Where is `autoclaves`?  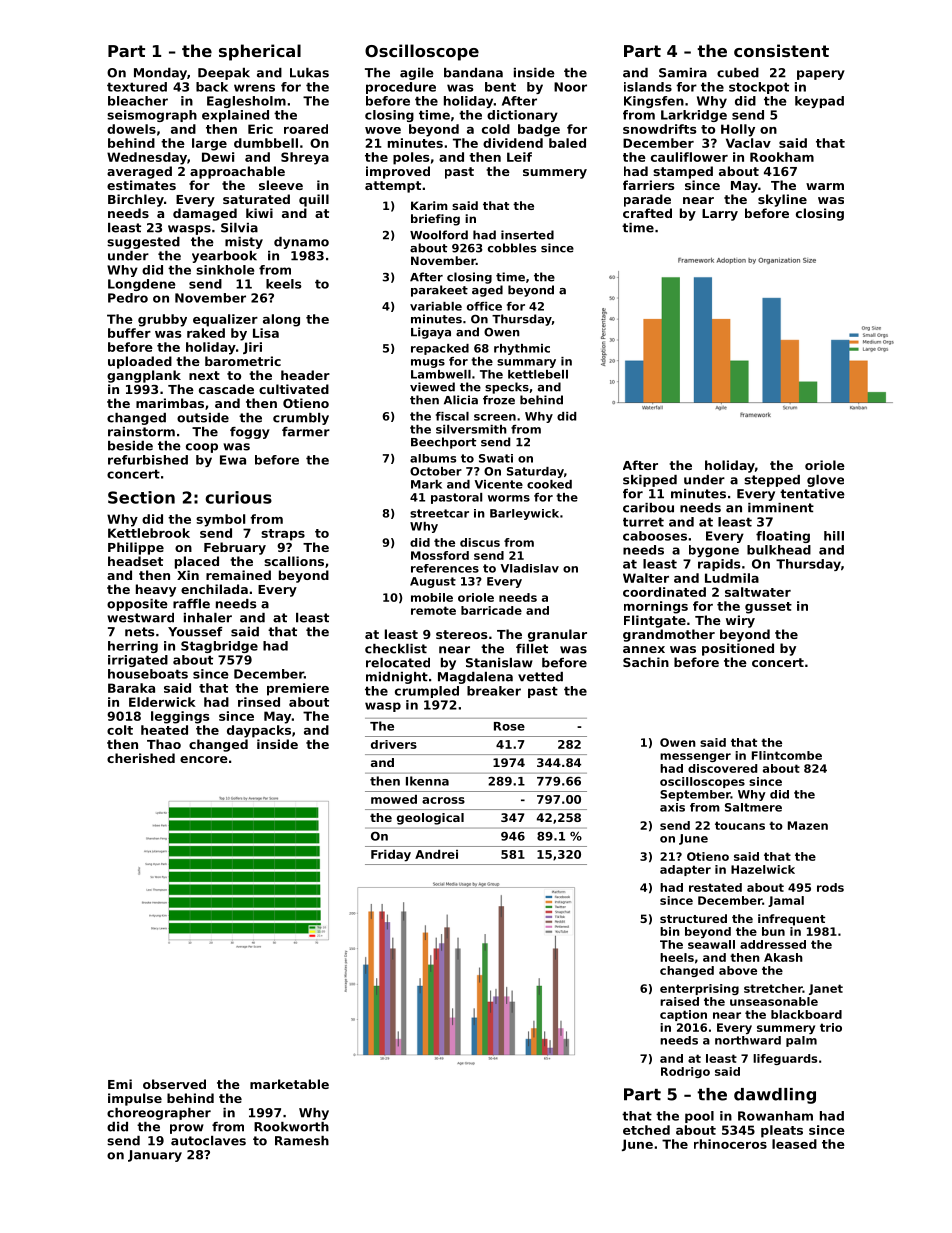
autoclaves is located at coordinates (208, 1141).
